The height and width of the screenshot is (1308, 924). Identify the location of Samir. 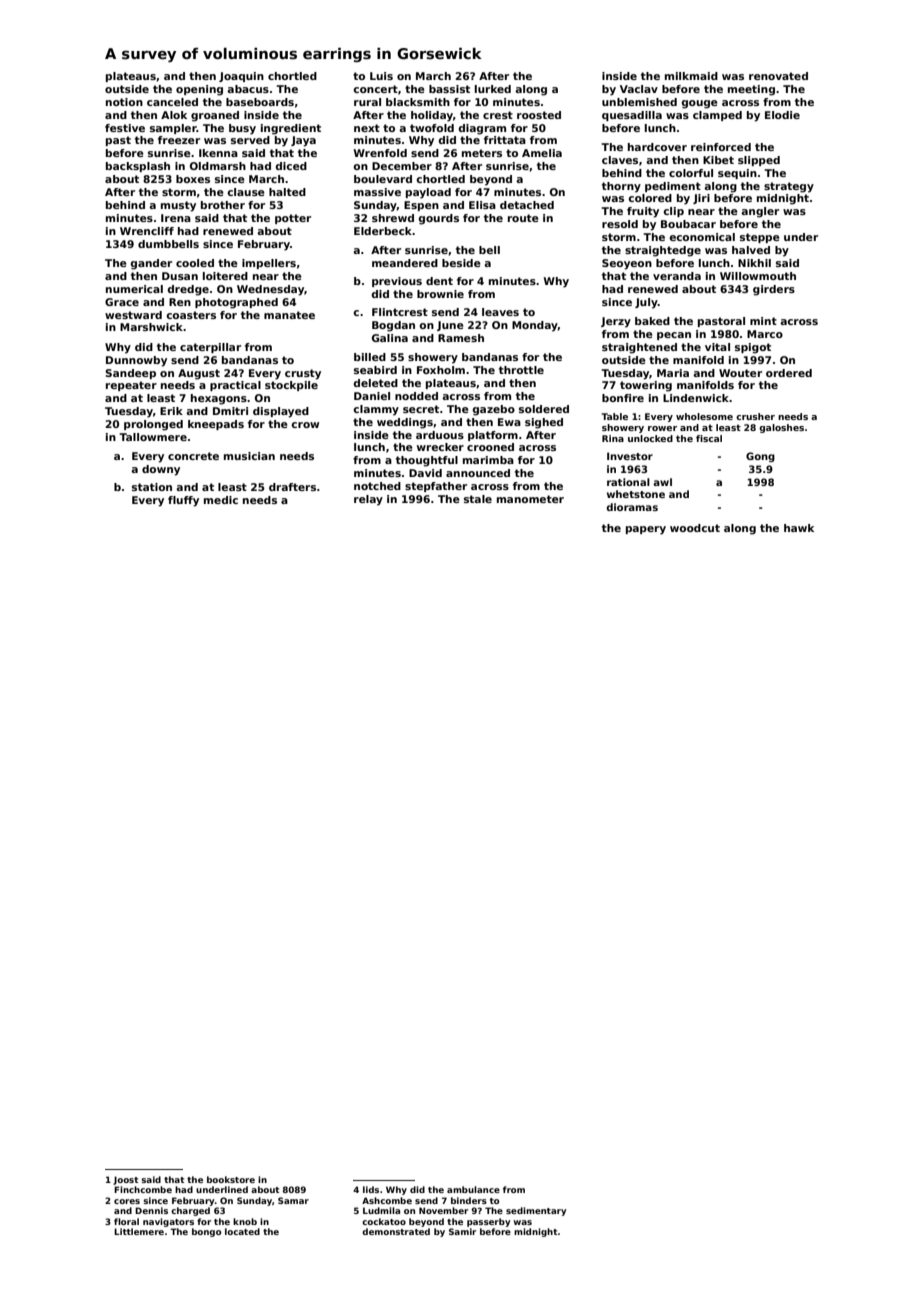
(462, 1231).
